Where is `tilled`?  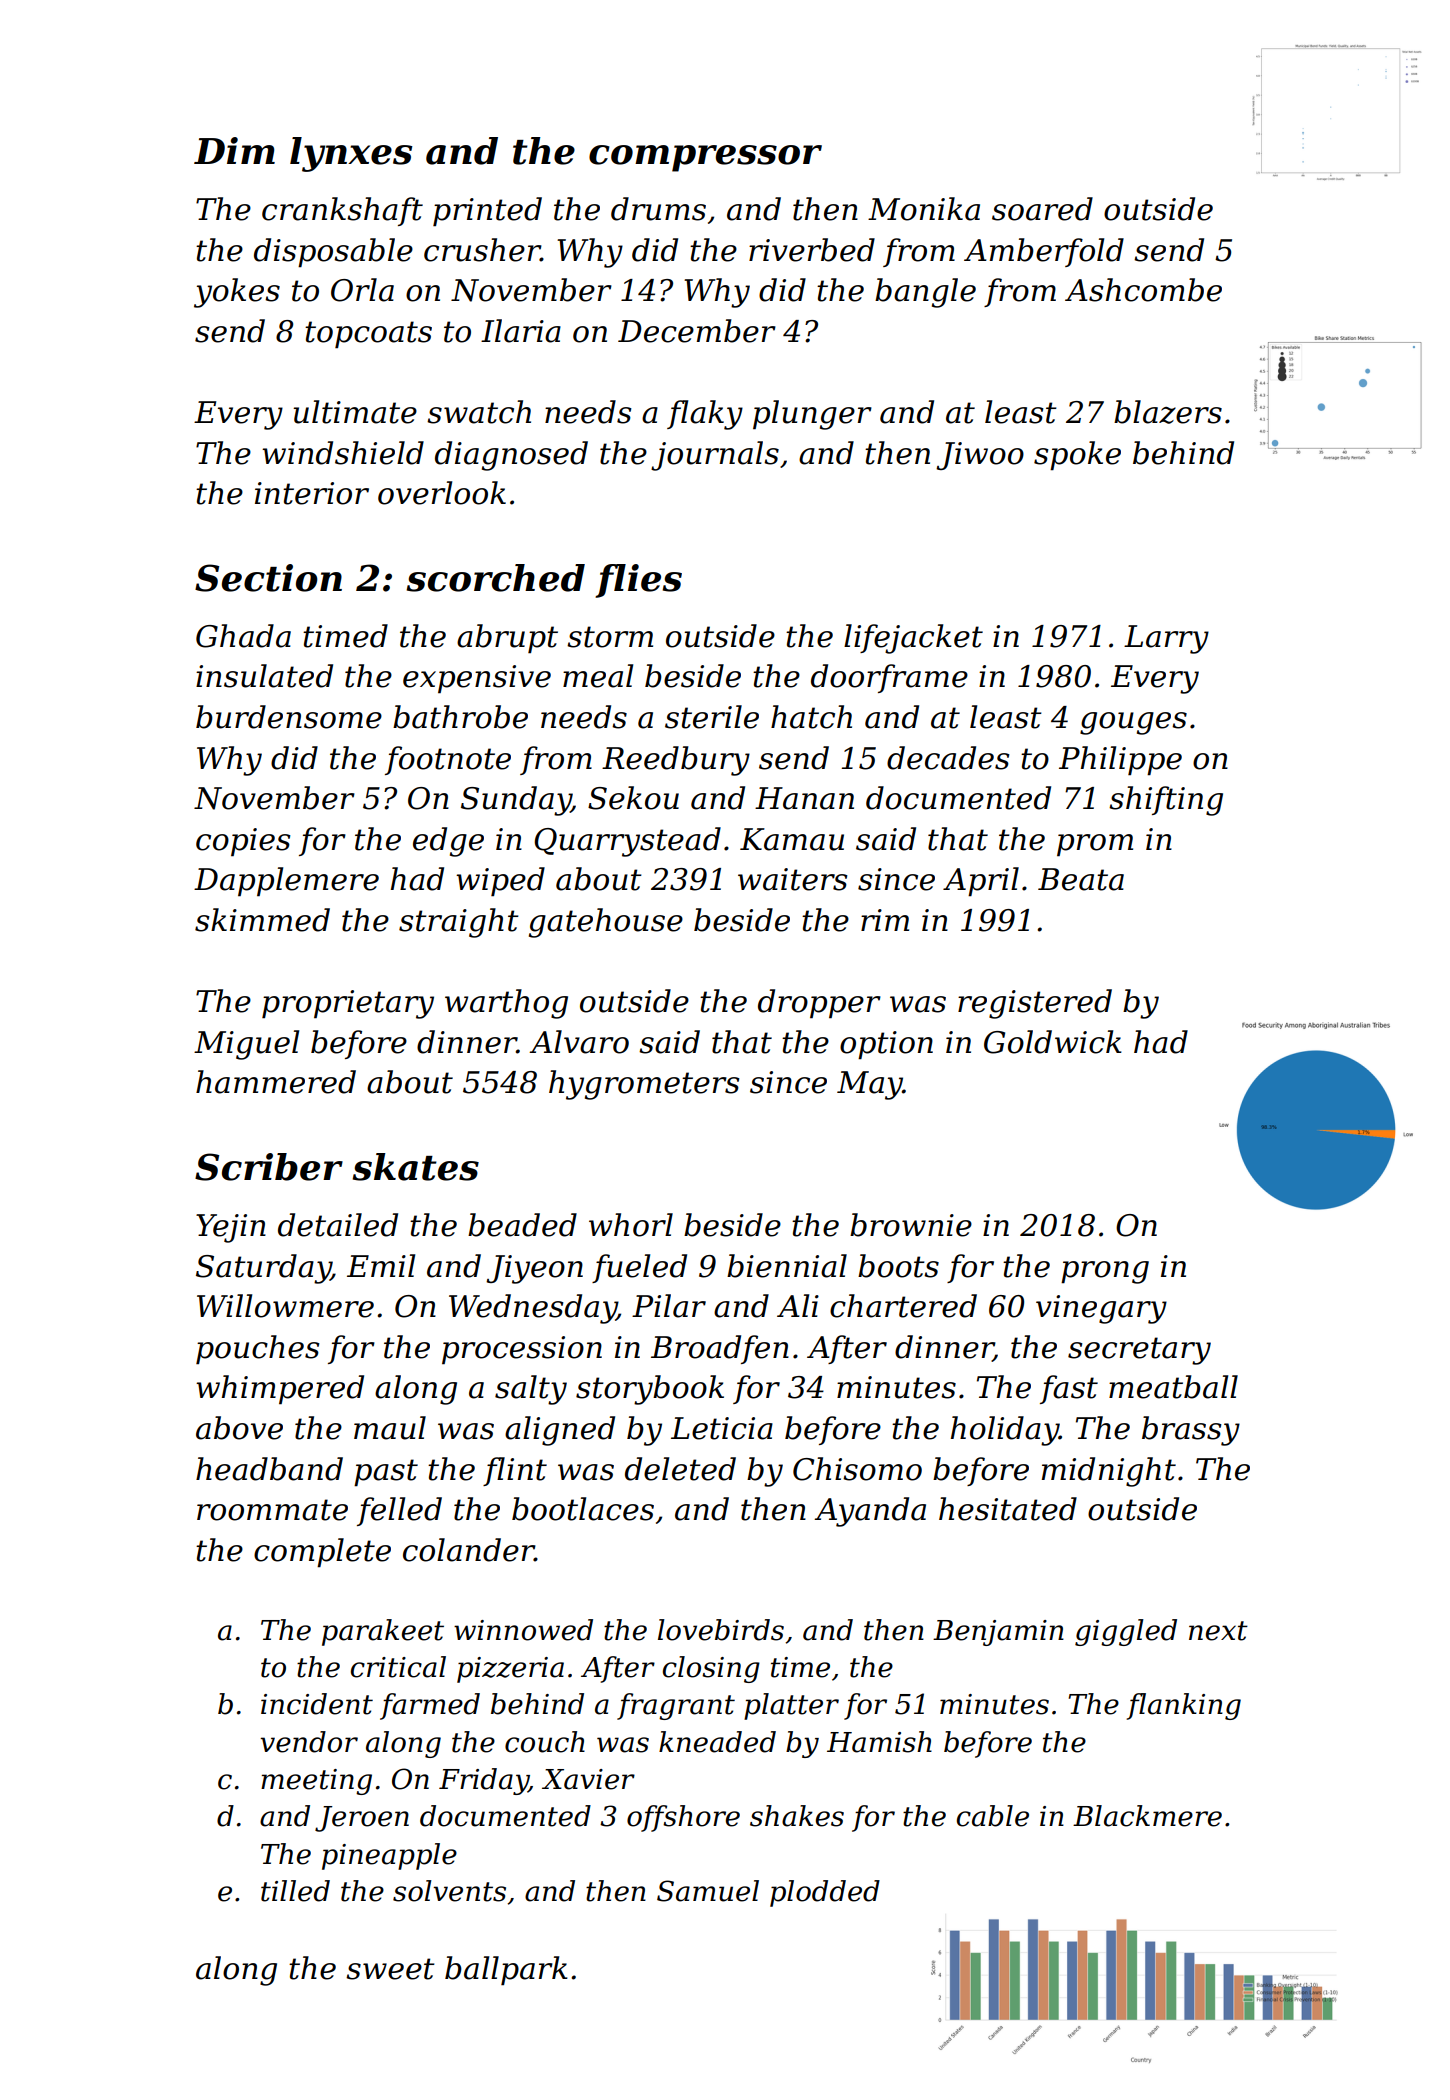 tilled is located at coordinates (295, 1891).
